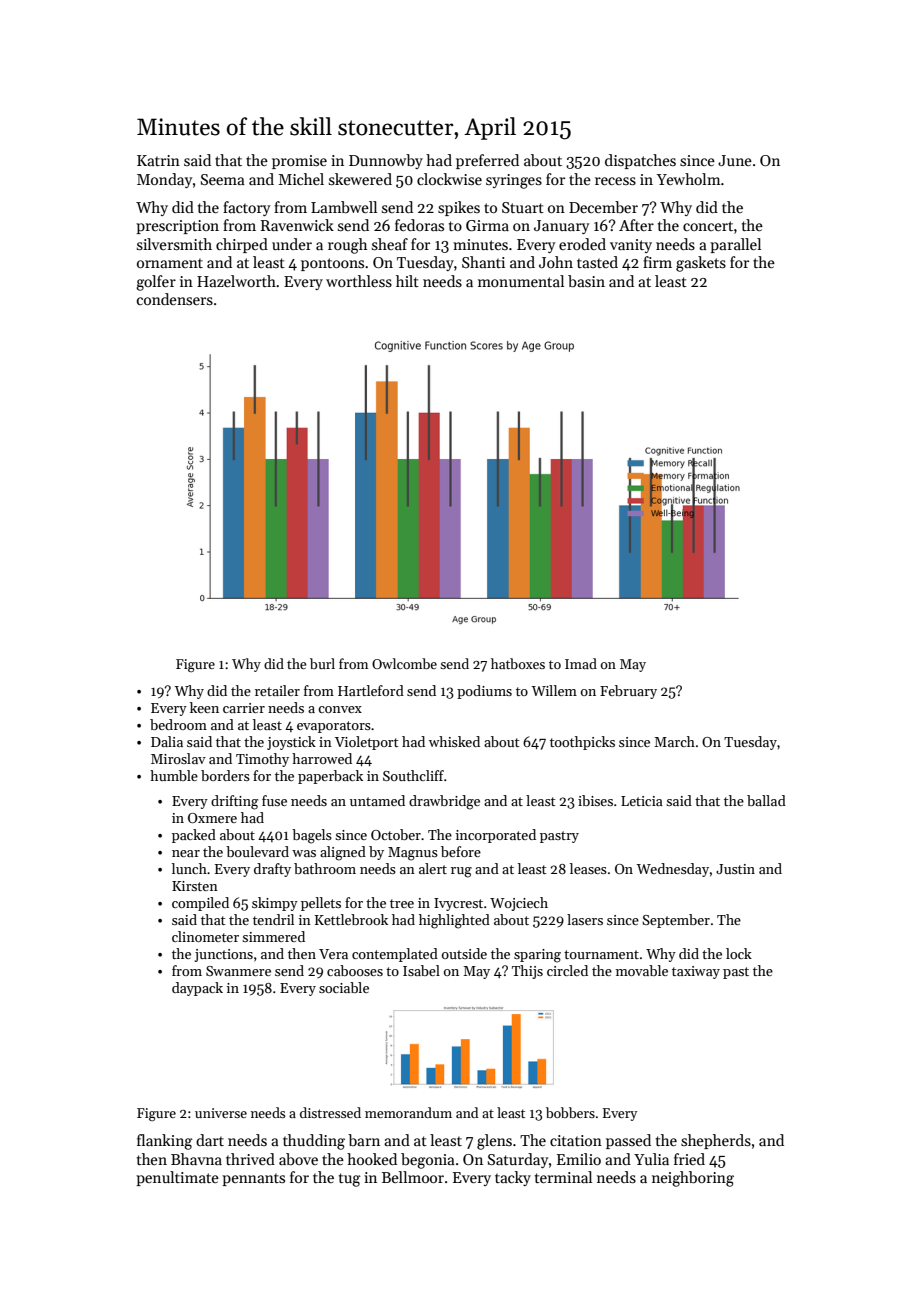 This screenshot has height=1311, width=924. I want to click on Yewholm, so click(689, 179).
